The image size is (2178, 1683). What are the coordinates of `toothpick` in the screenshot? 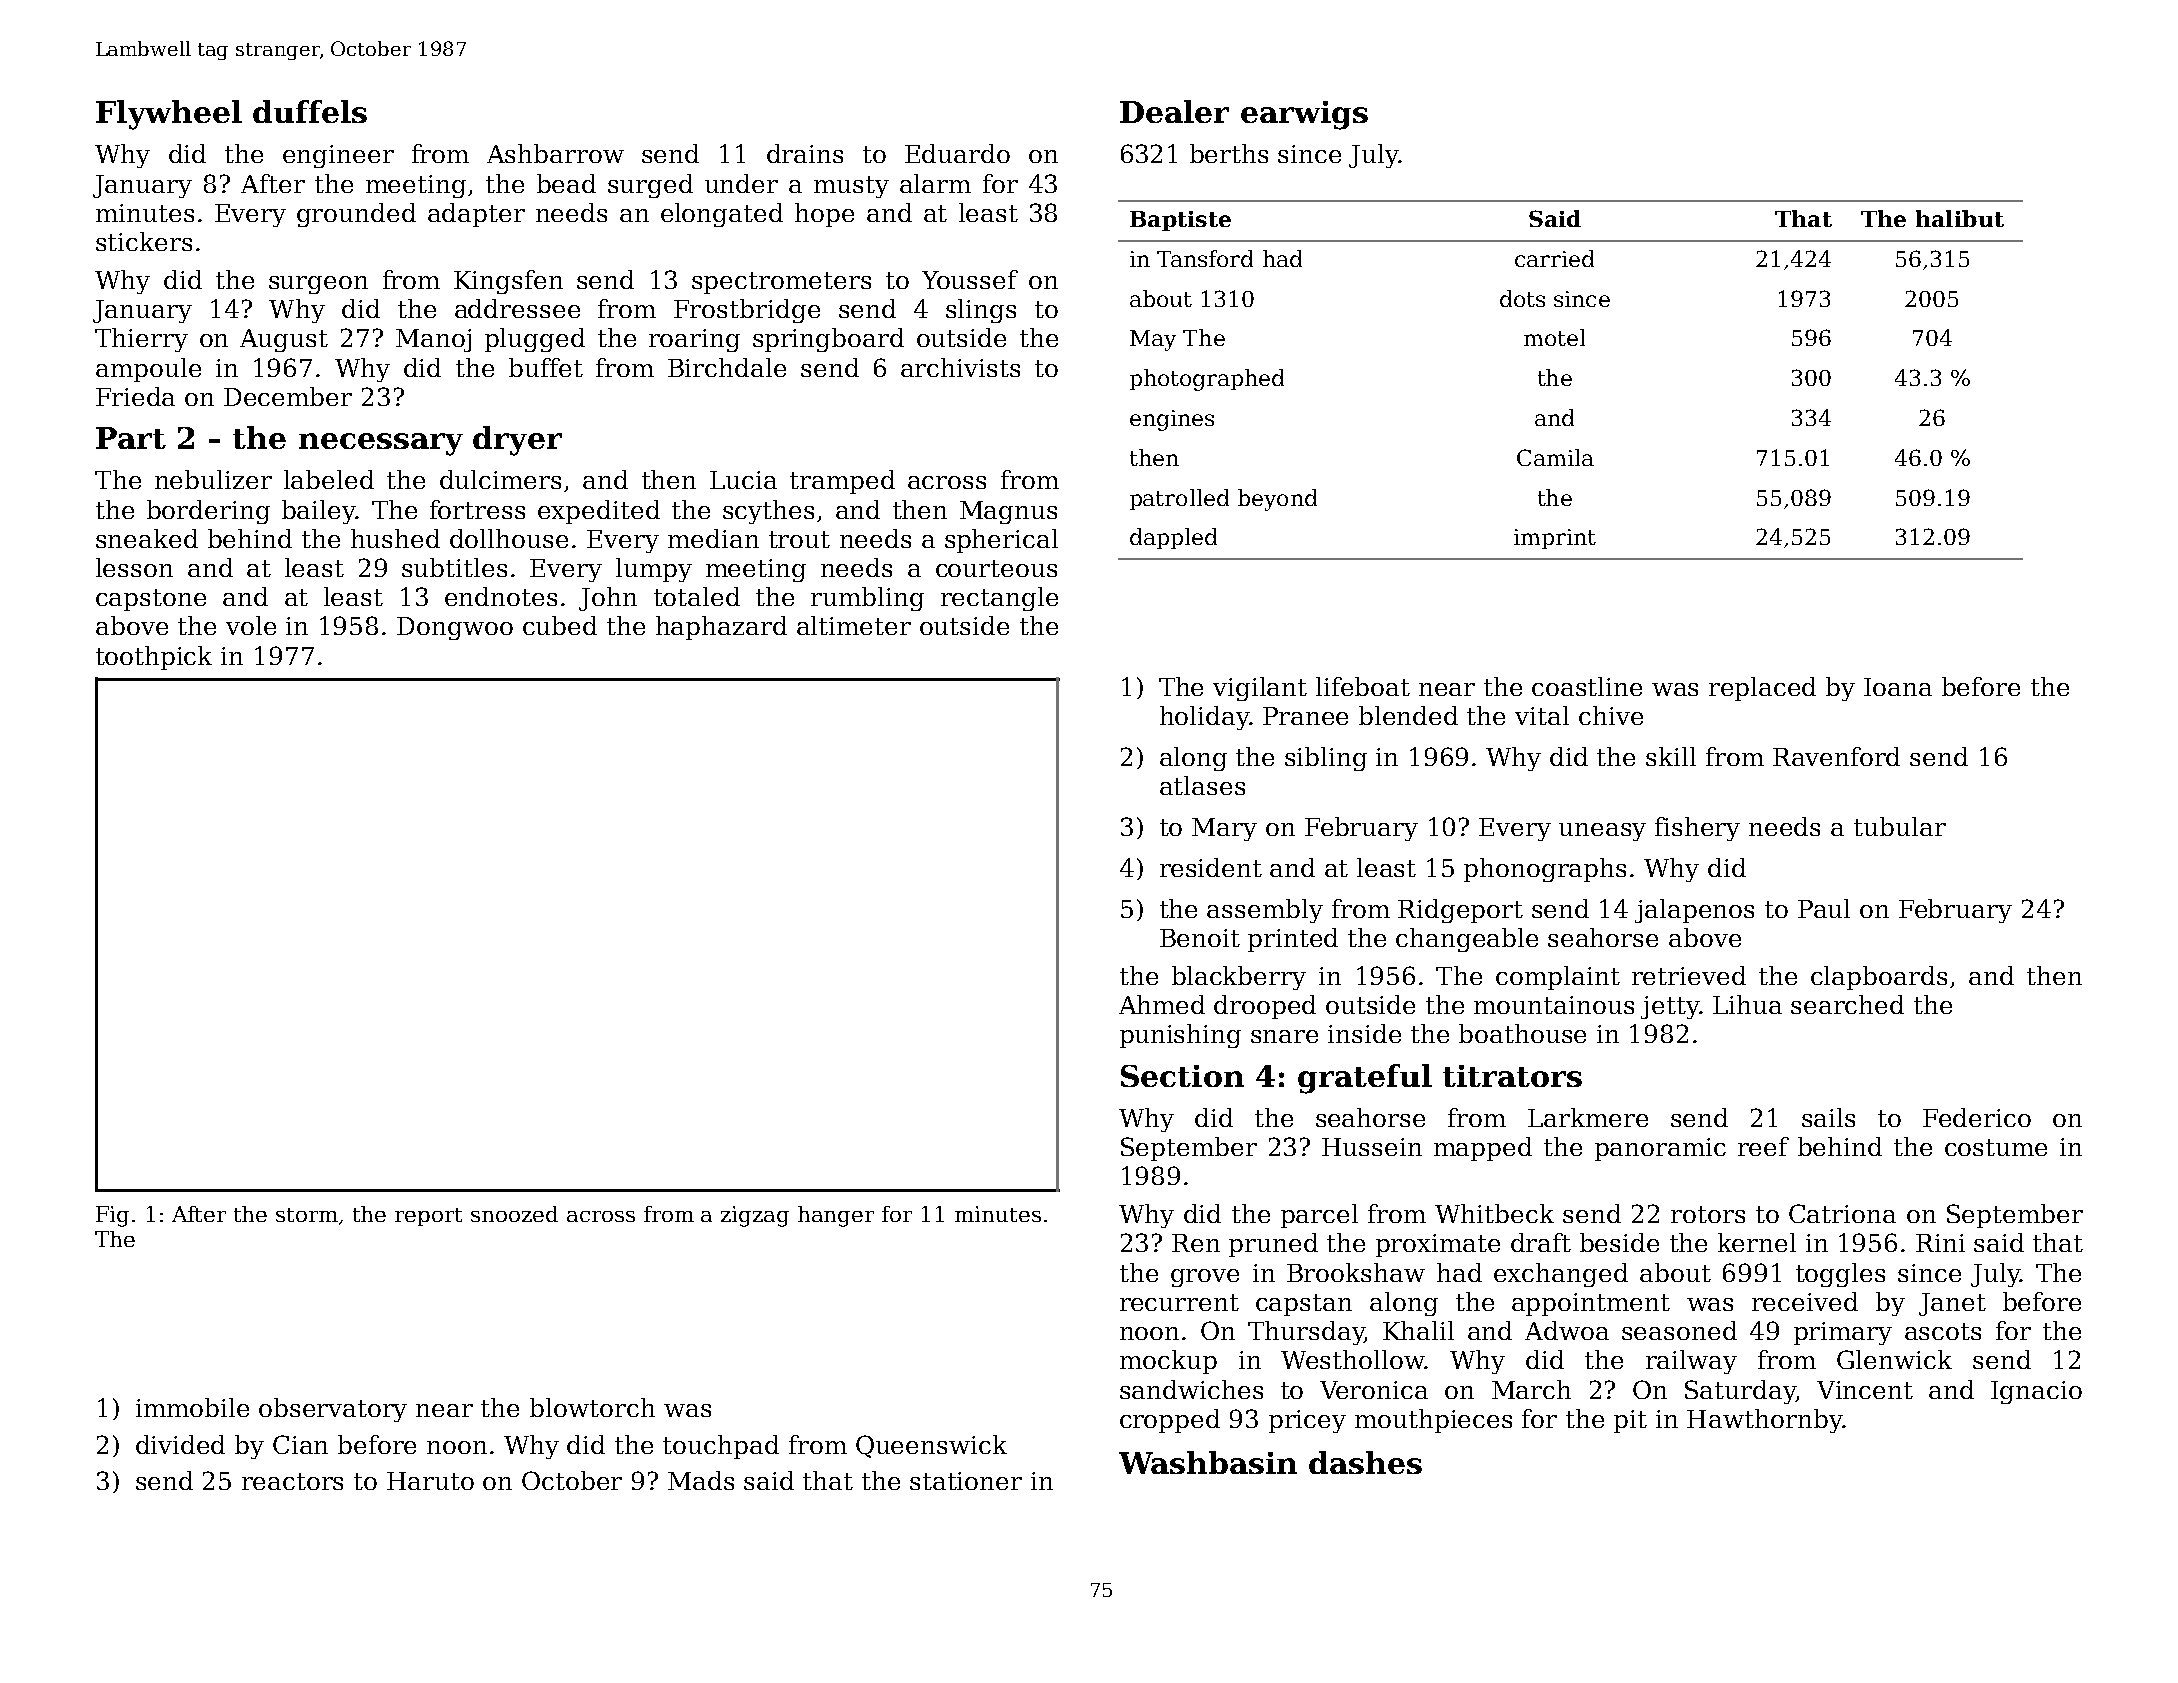 It's located at (154, 658).
